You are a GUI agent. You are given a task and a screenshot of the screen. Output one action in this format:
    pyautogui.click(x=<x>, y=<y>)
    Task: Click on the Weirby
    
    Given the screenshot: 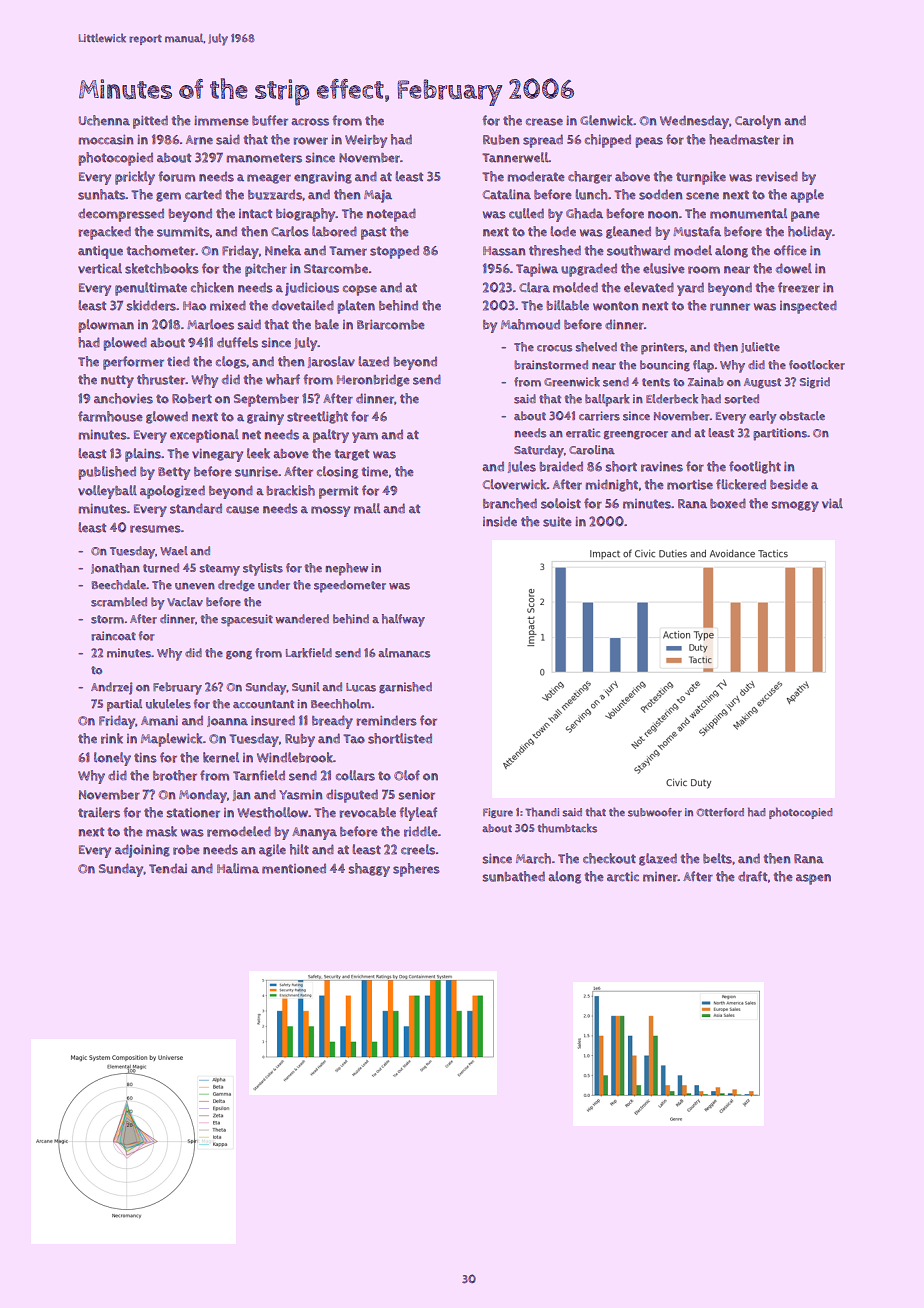 What is the action you would take?
    pyautogui.click(x=366, y=141)
